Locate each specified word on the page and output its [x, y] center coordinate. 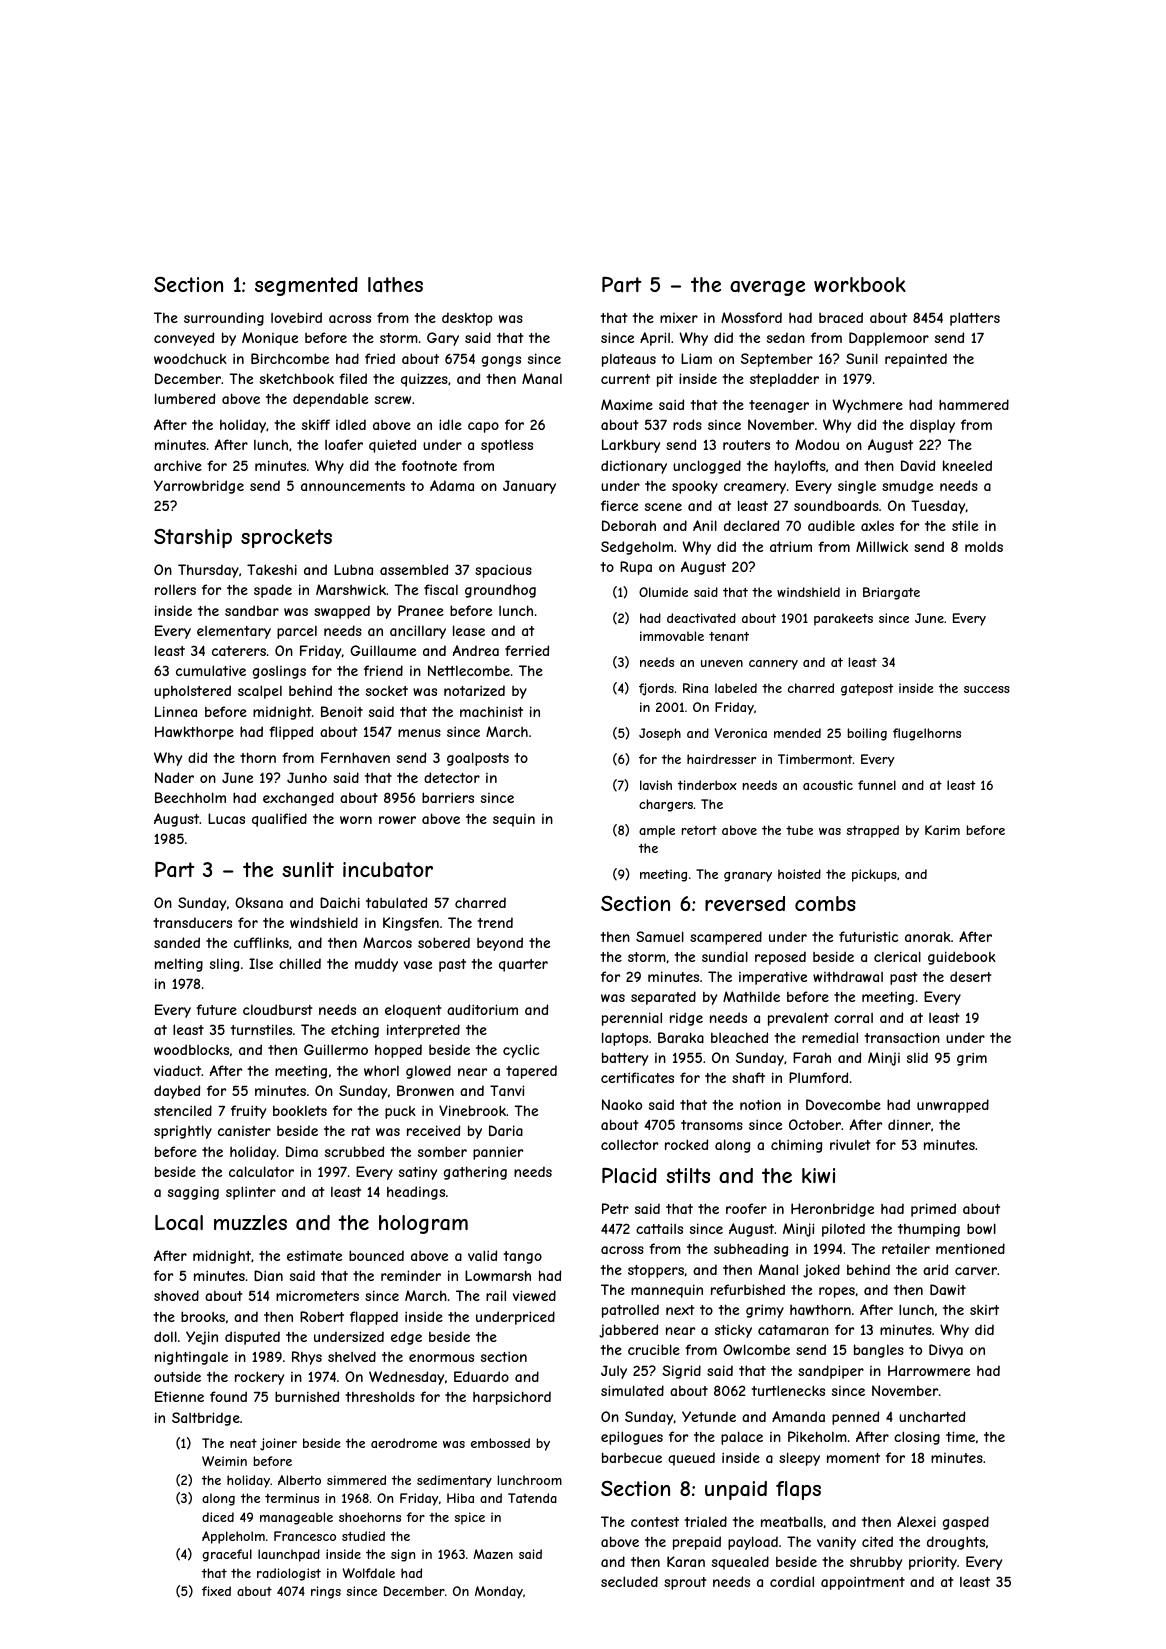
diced [218, 1517]
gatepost [867, 690]
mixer [679, 318]
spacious [503, 571]
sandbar [252, 610]
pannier [498, 1153]
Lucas [226, 818]
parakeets [843, 619]
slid [917, 1057]
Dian [268, 1275]
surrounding [224, 319]
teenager [779, 406]
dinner [909, 1124]
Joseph [660, 734]
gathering [475, 1173]
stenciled [183, 1110]
